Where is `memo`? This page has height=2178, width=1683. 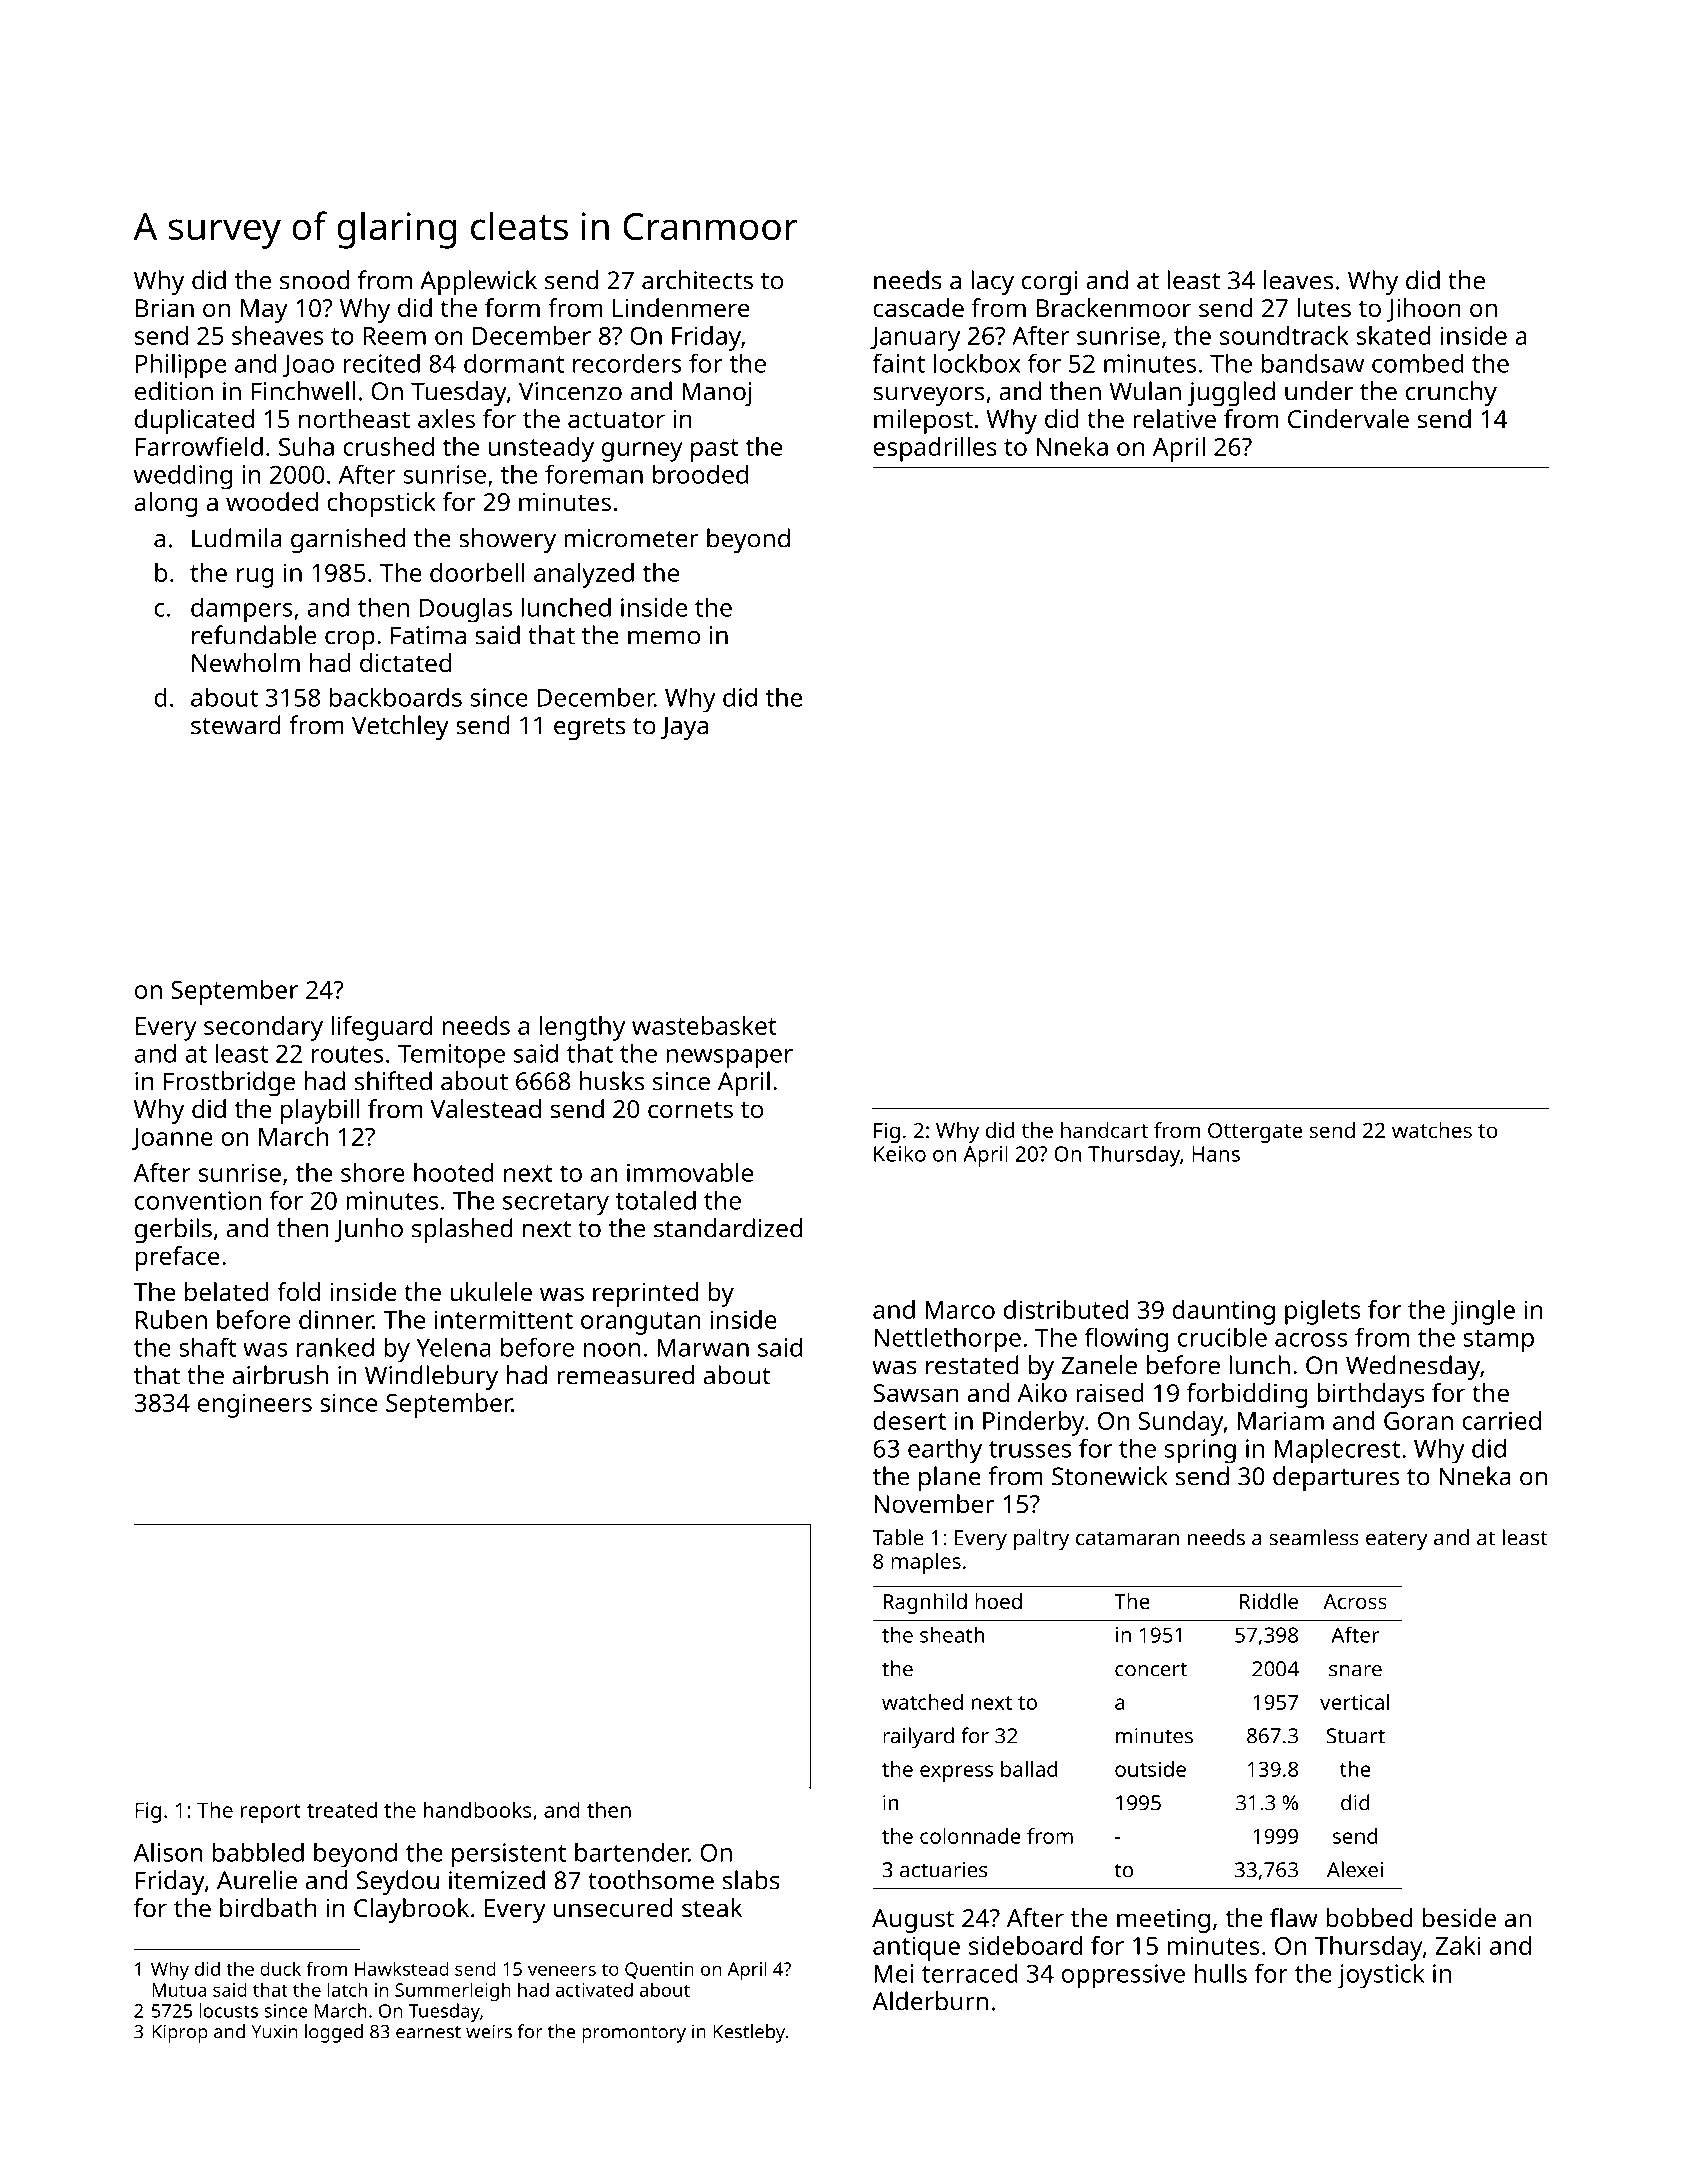
memo is located at coordinates (664, 638).
